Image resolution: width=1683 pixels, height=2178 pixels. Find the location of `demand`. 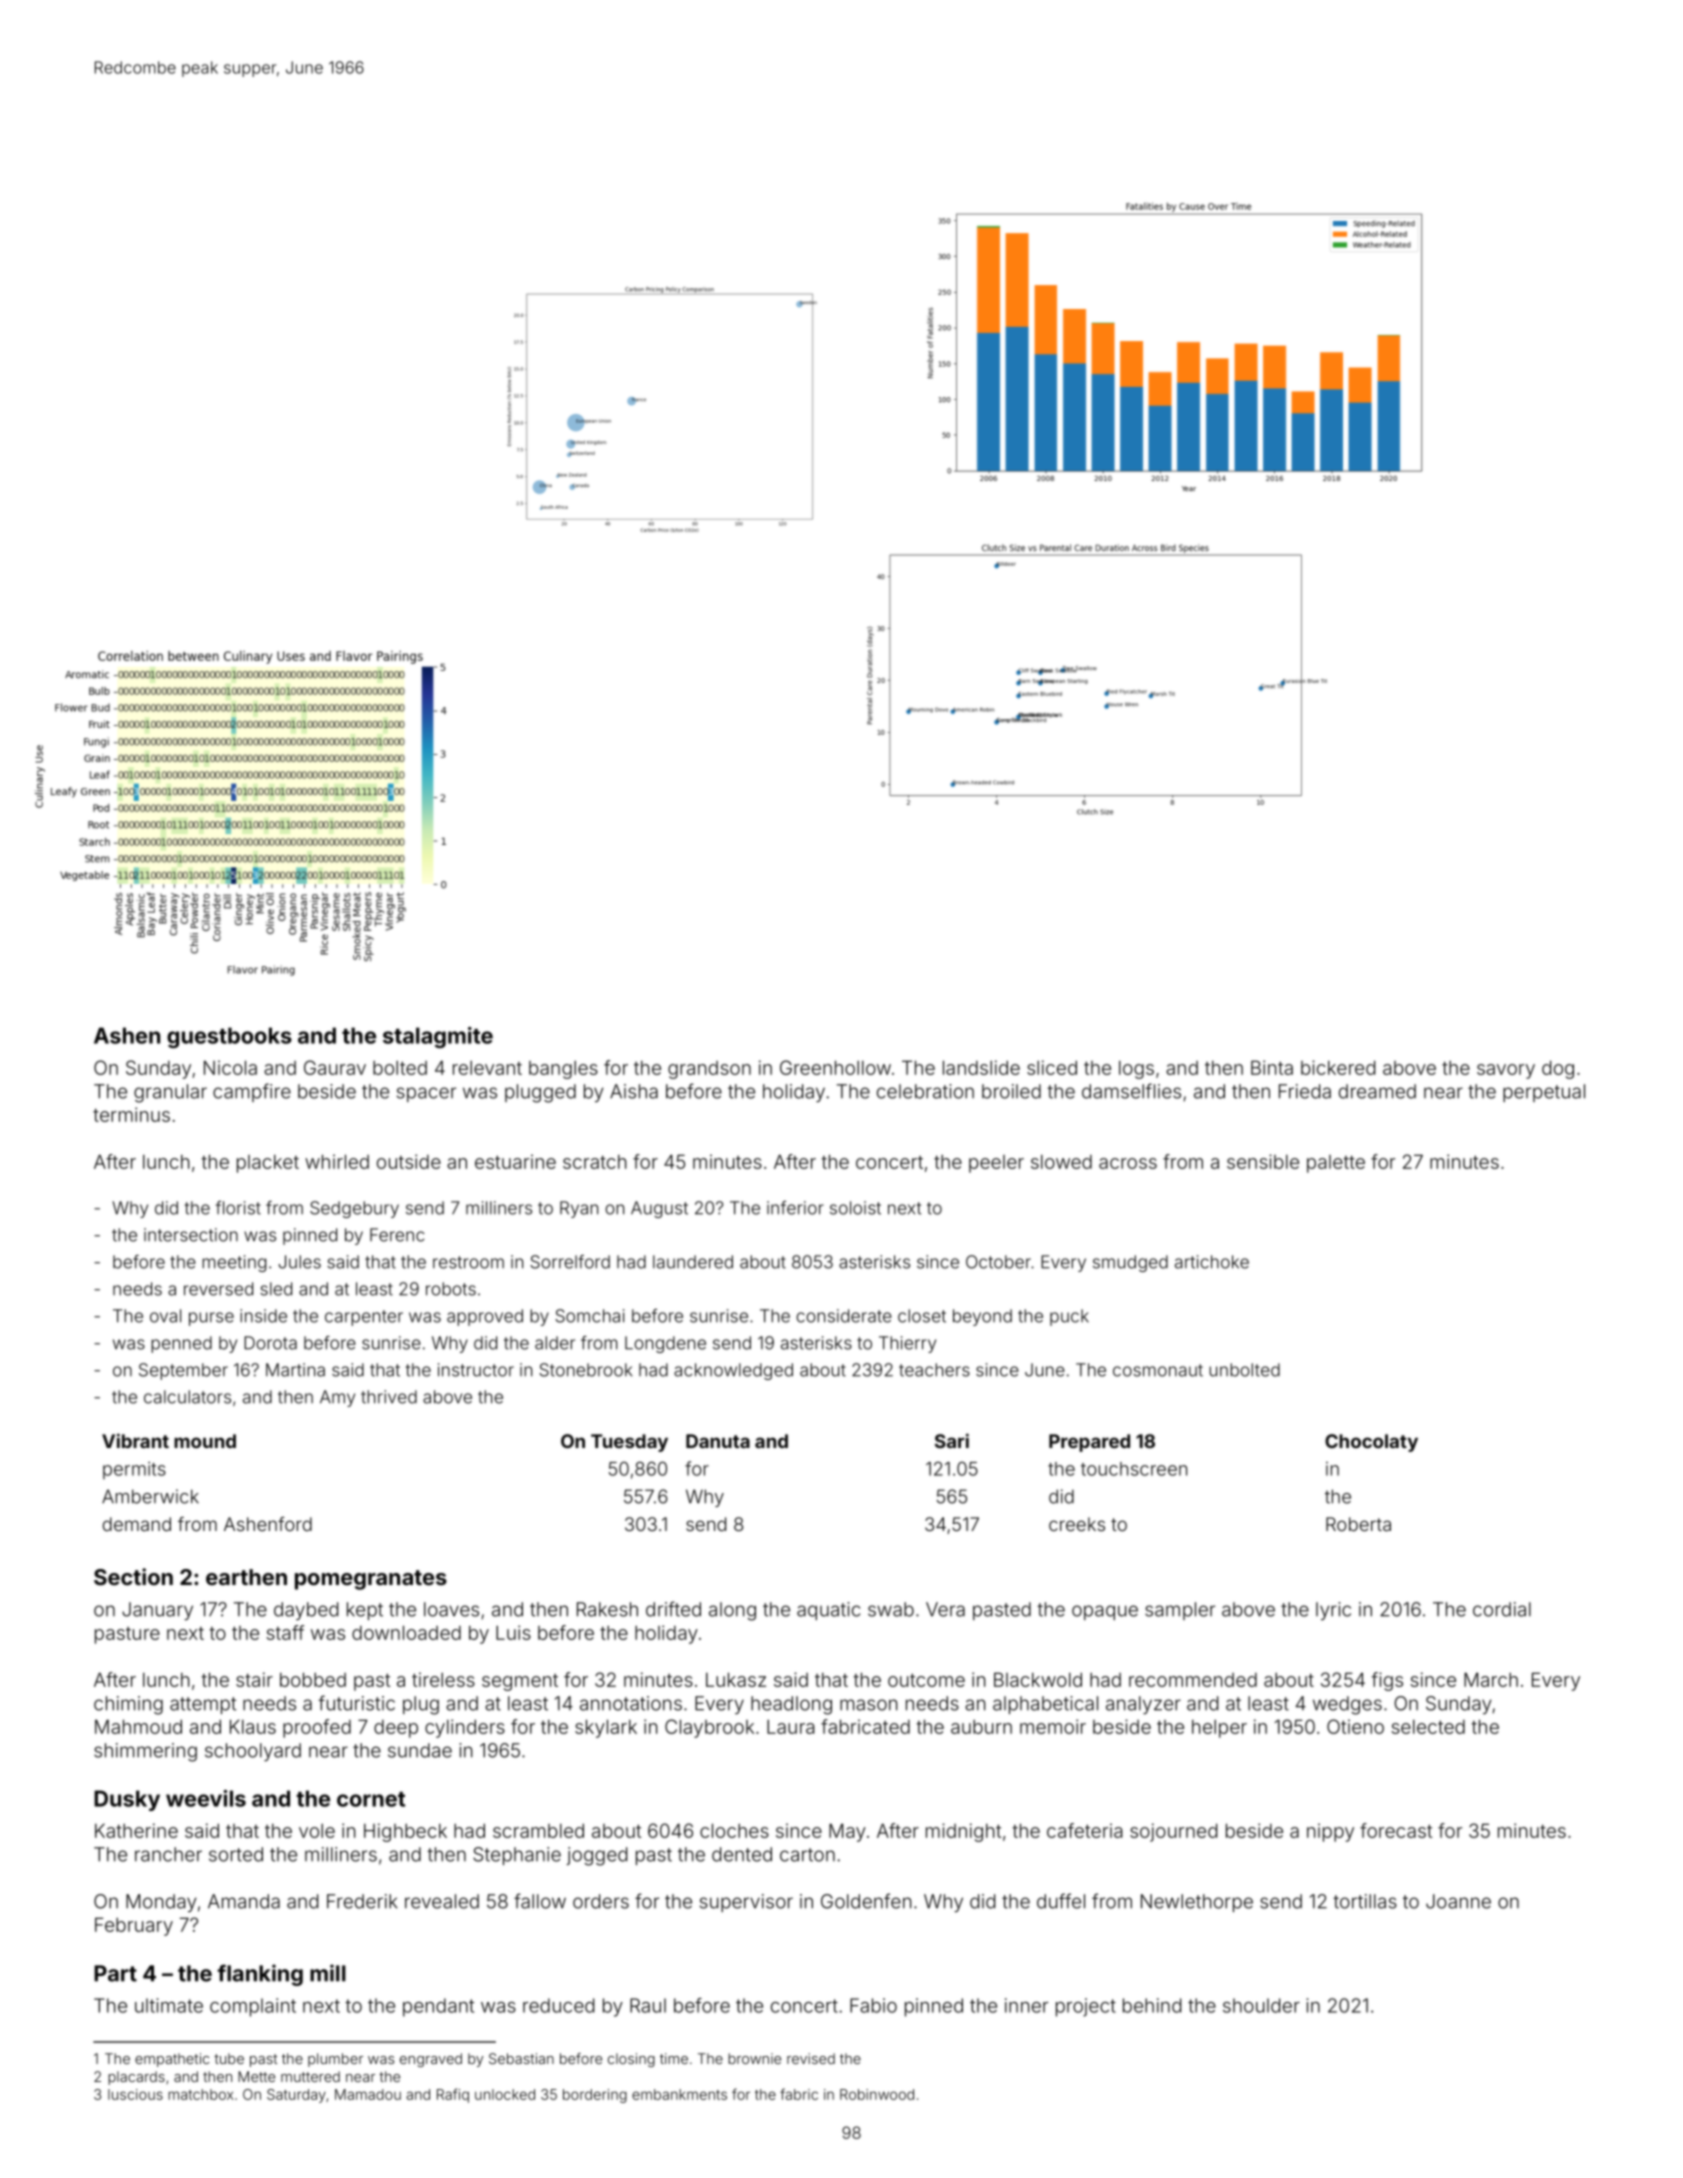

demand is located at coordinates (137, 1524).
